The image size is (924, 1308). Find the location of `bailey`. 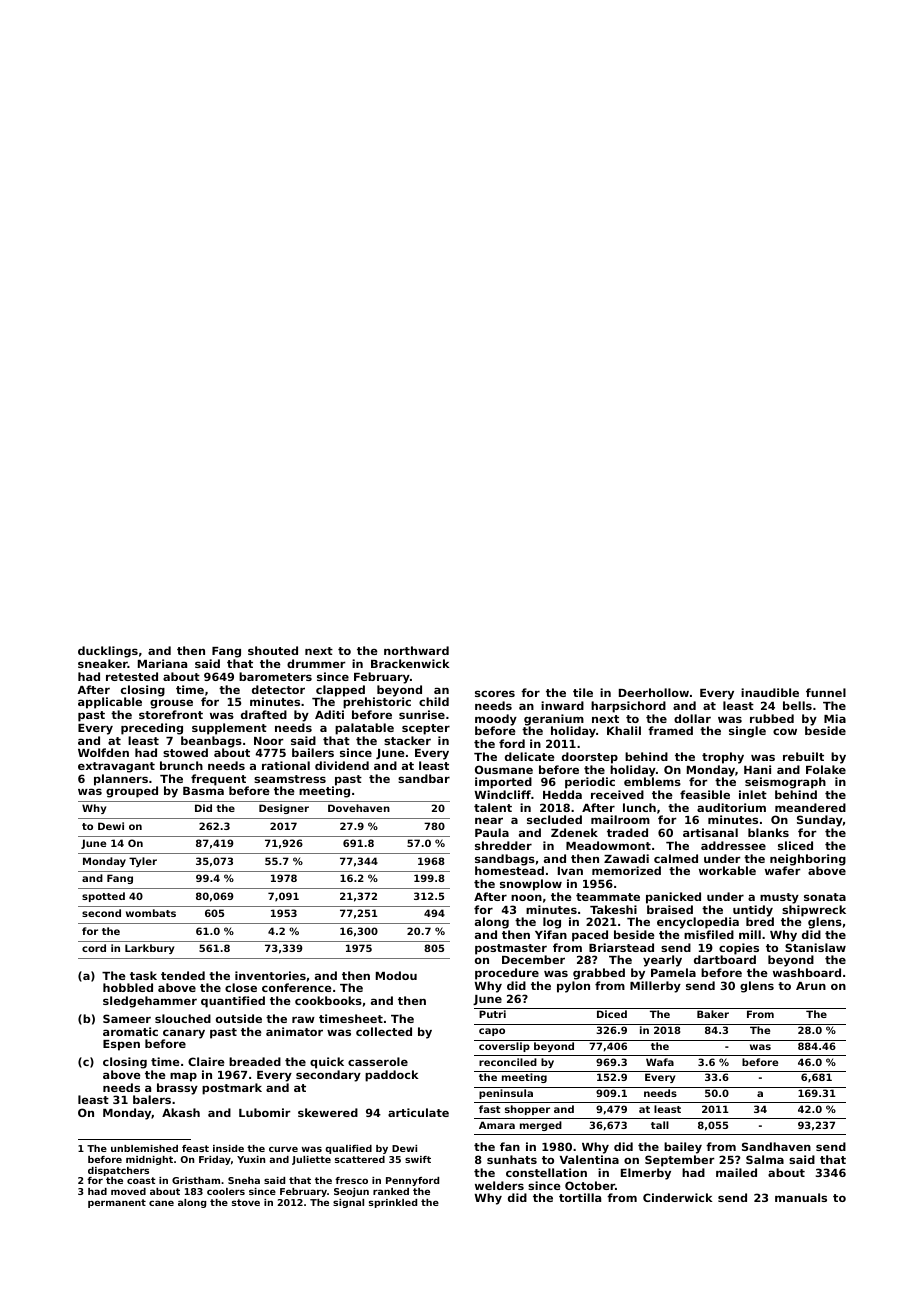

bailey is located at coordinates (683, 1148).
